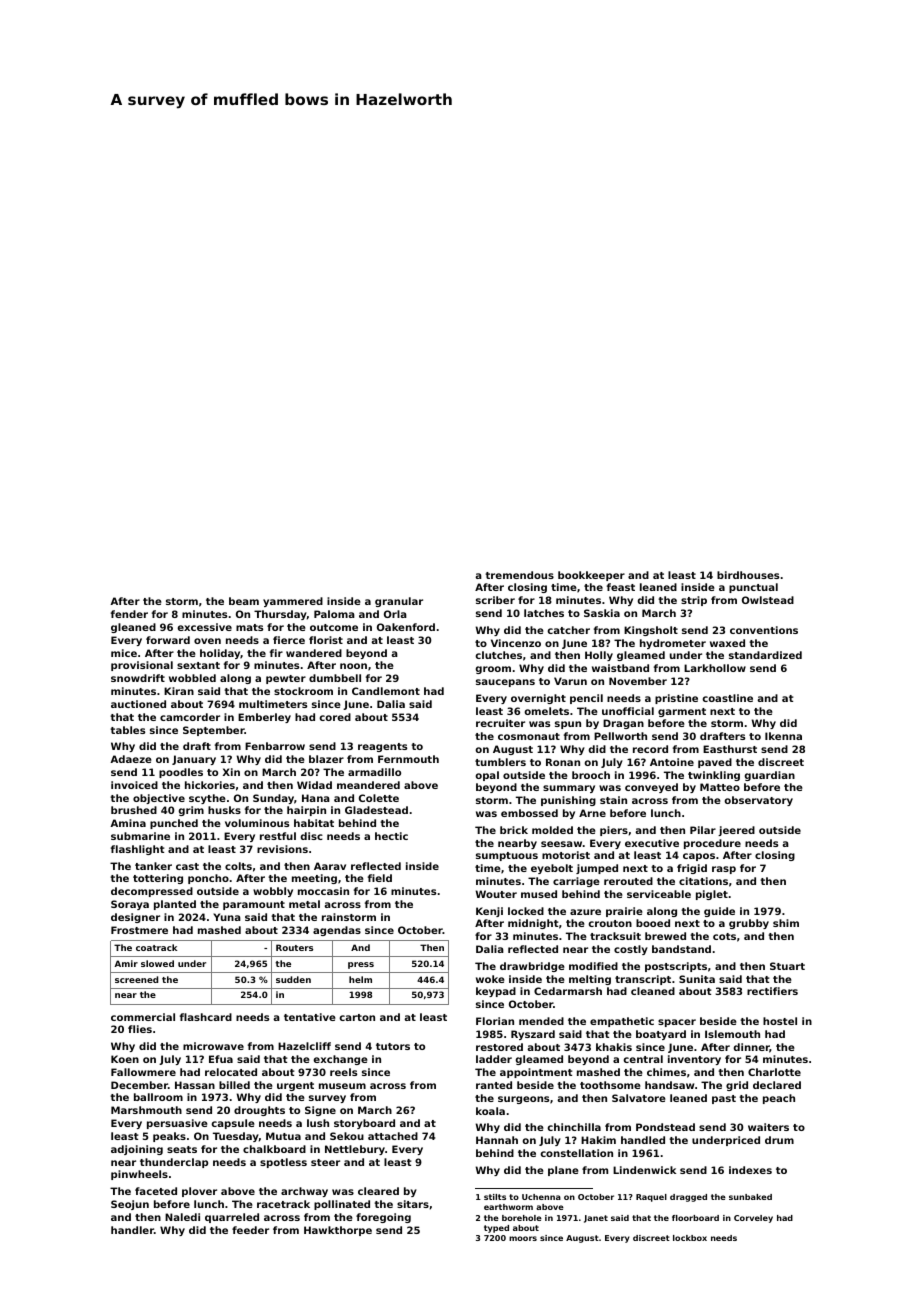  I want to click on Routers, so click(294, 947).
